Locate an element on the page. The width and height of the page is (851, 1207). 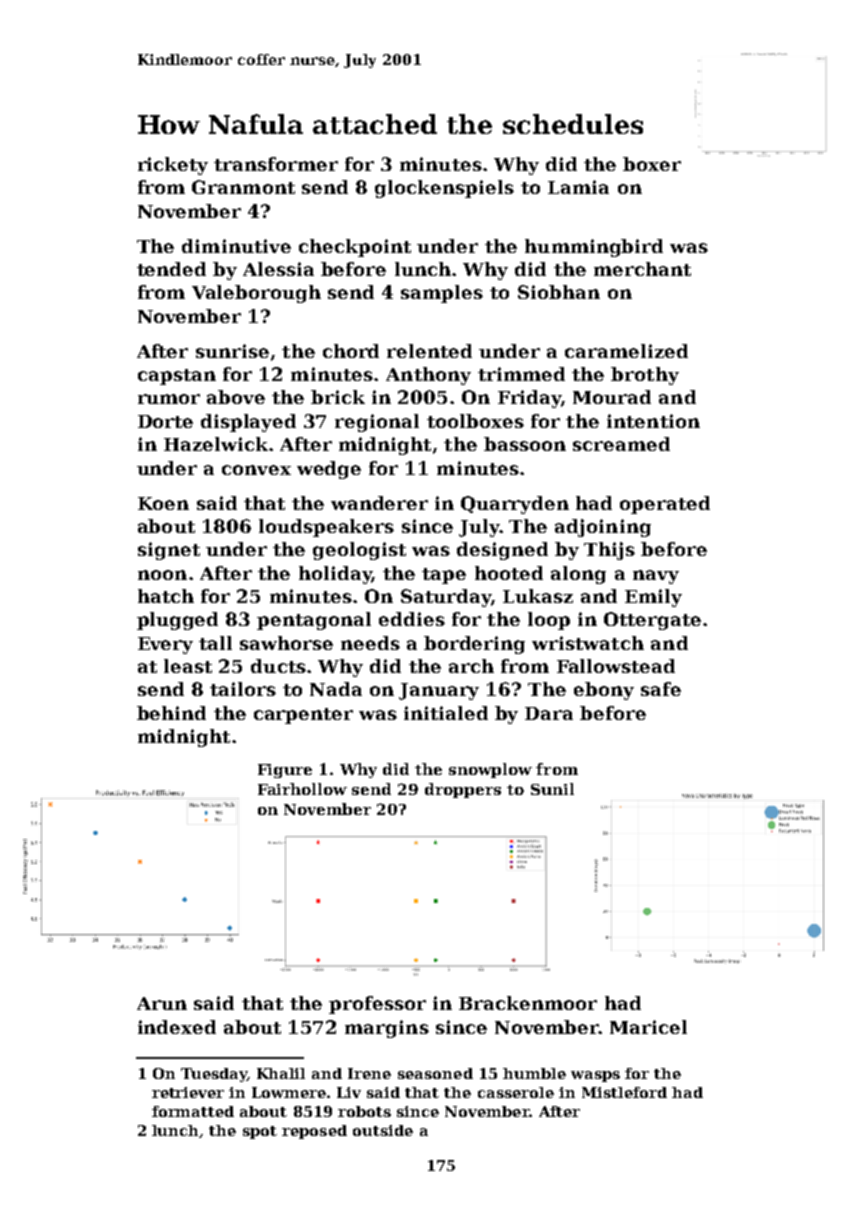
geologist is located at coordinates (359, 551).
